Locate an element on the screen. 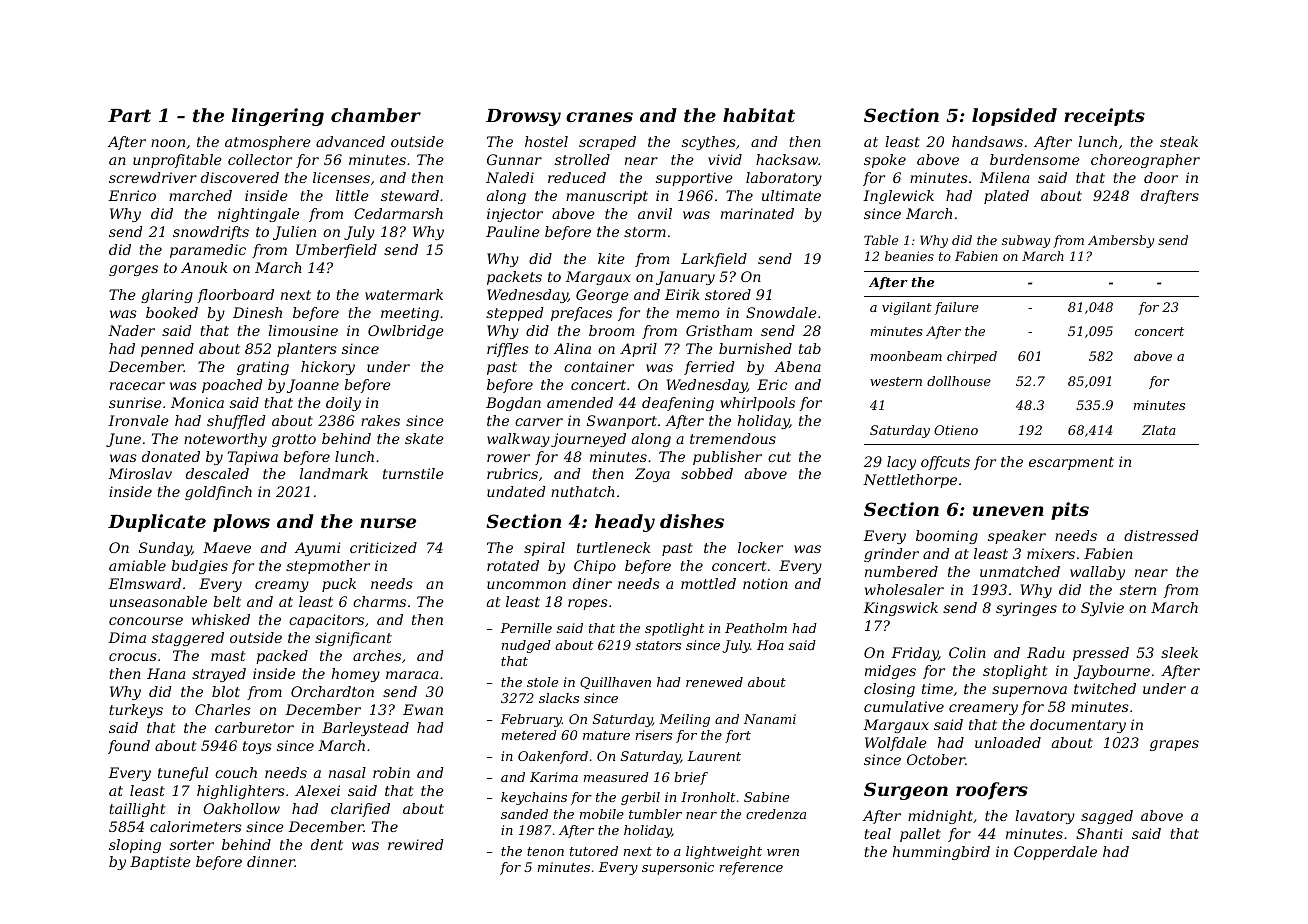 The width and height of the screenshot is (1308, 924). cranes is located at coordinates (599, 117).
